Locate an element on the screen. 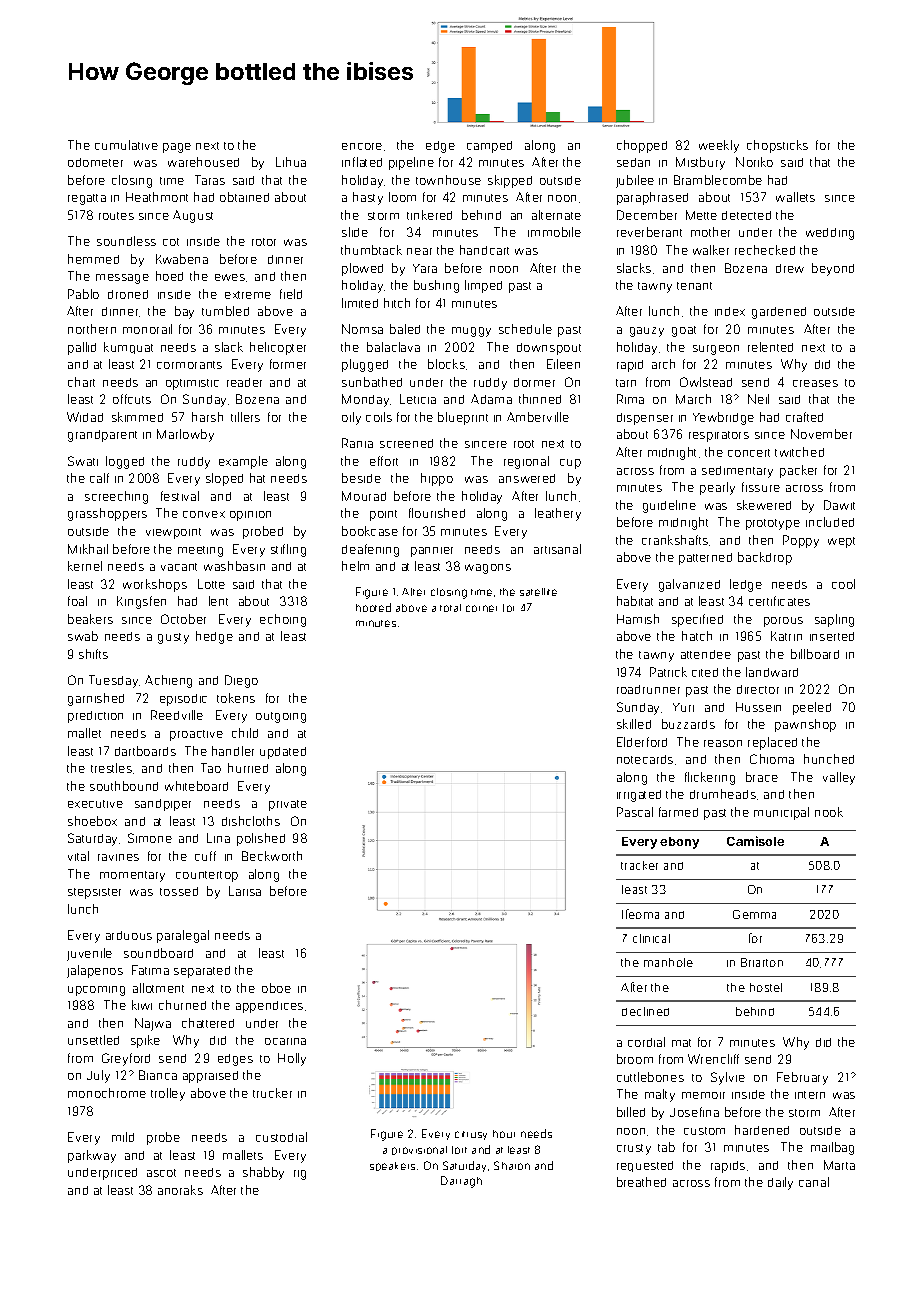 The height and width of the screenshot is (1308, 924). workshops is located at coordinates (155, 585).
